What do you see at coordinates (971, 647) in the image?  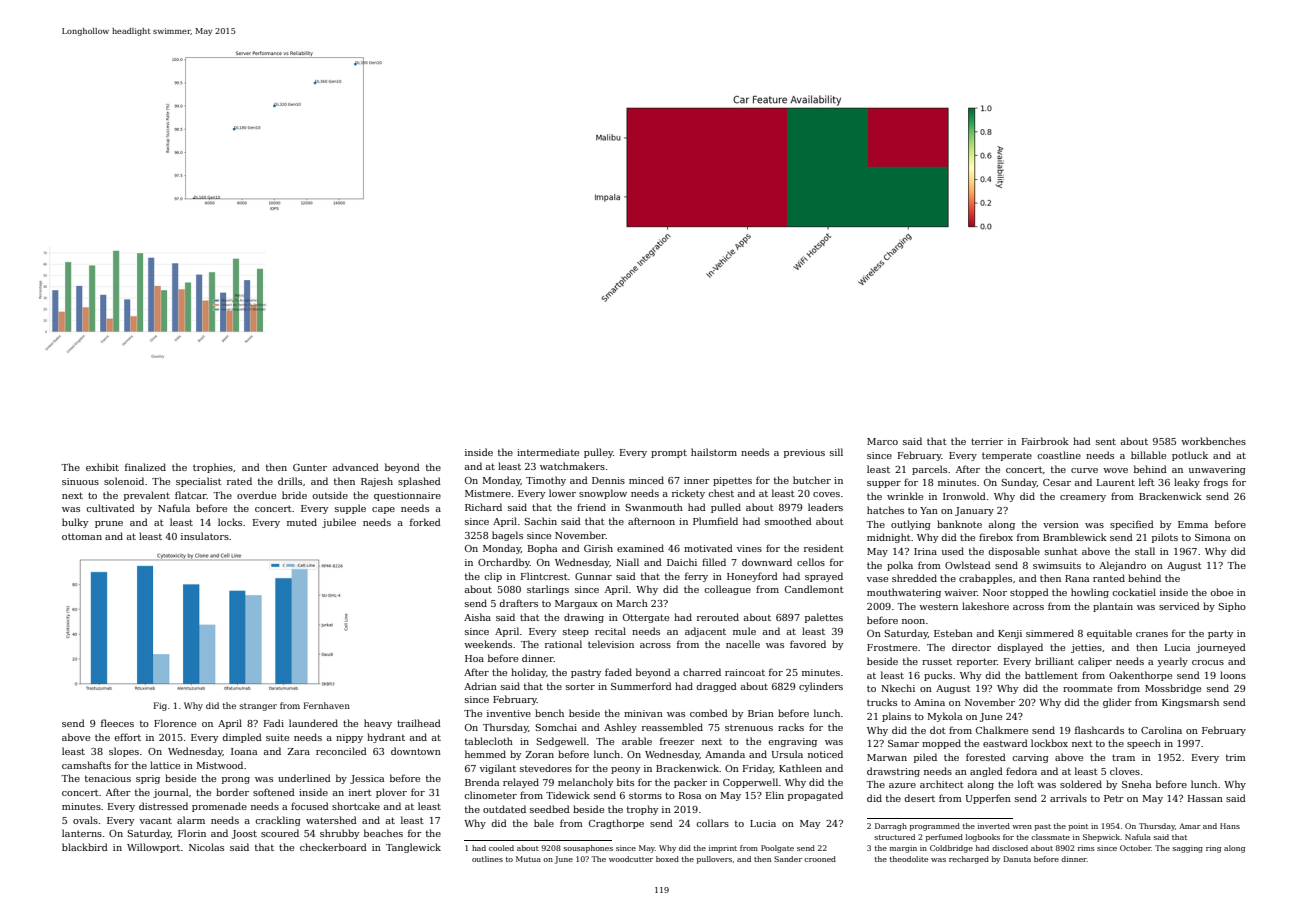 I see `director` at bounding box center [971, 647].
